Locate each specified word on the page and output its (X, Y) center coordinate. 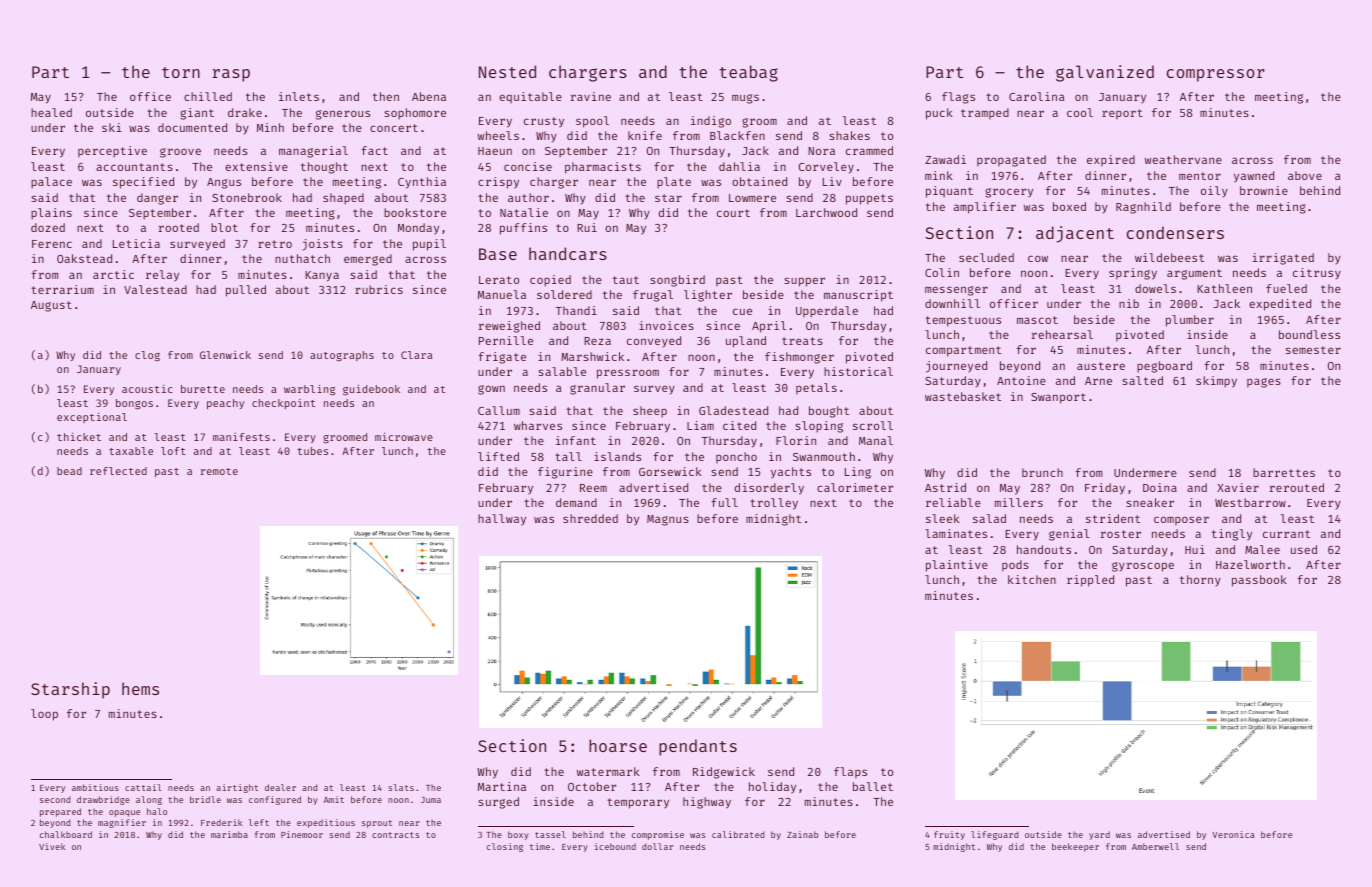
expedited (1280, 305)
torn (181, 72)
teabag (748, 73)
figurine (565, 473)
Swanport (1058, 398)
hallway (502, 520)
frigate (502, 358)
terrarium (62, 289)
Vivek (52, 846)
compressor (1216, 75)
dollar (657, 846)
